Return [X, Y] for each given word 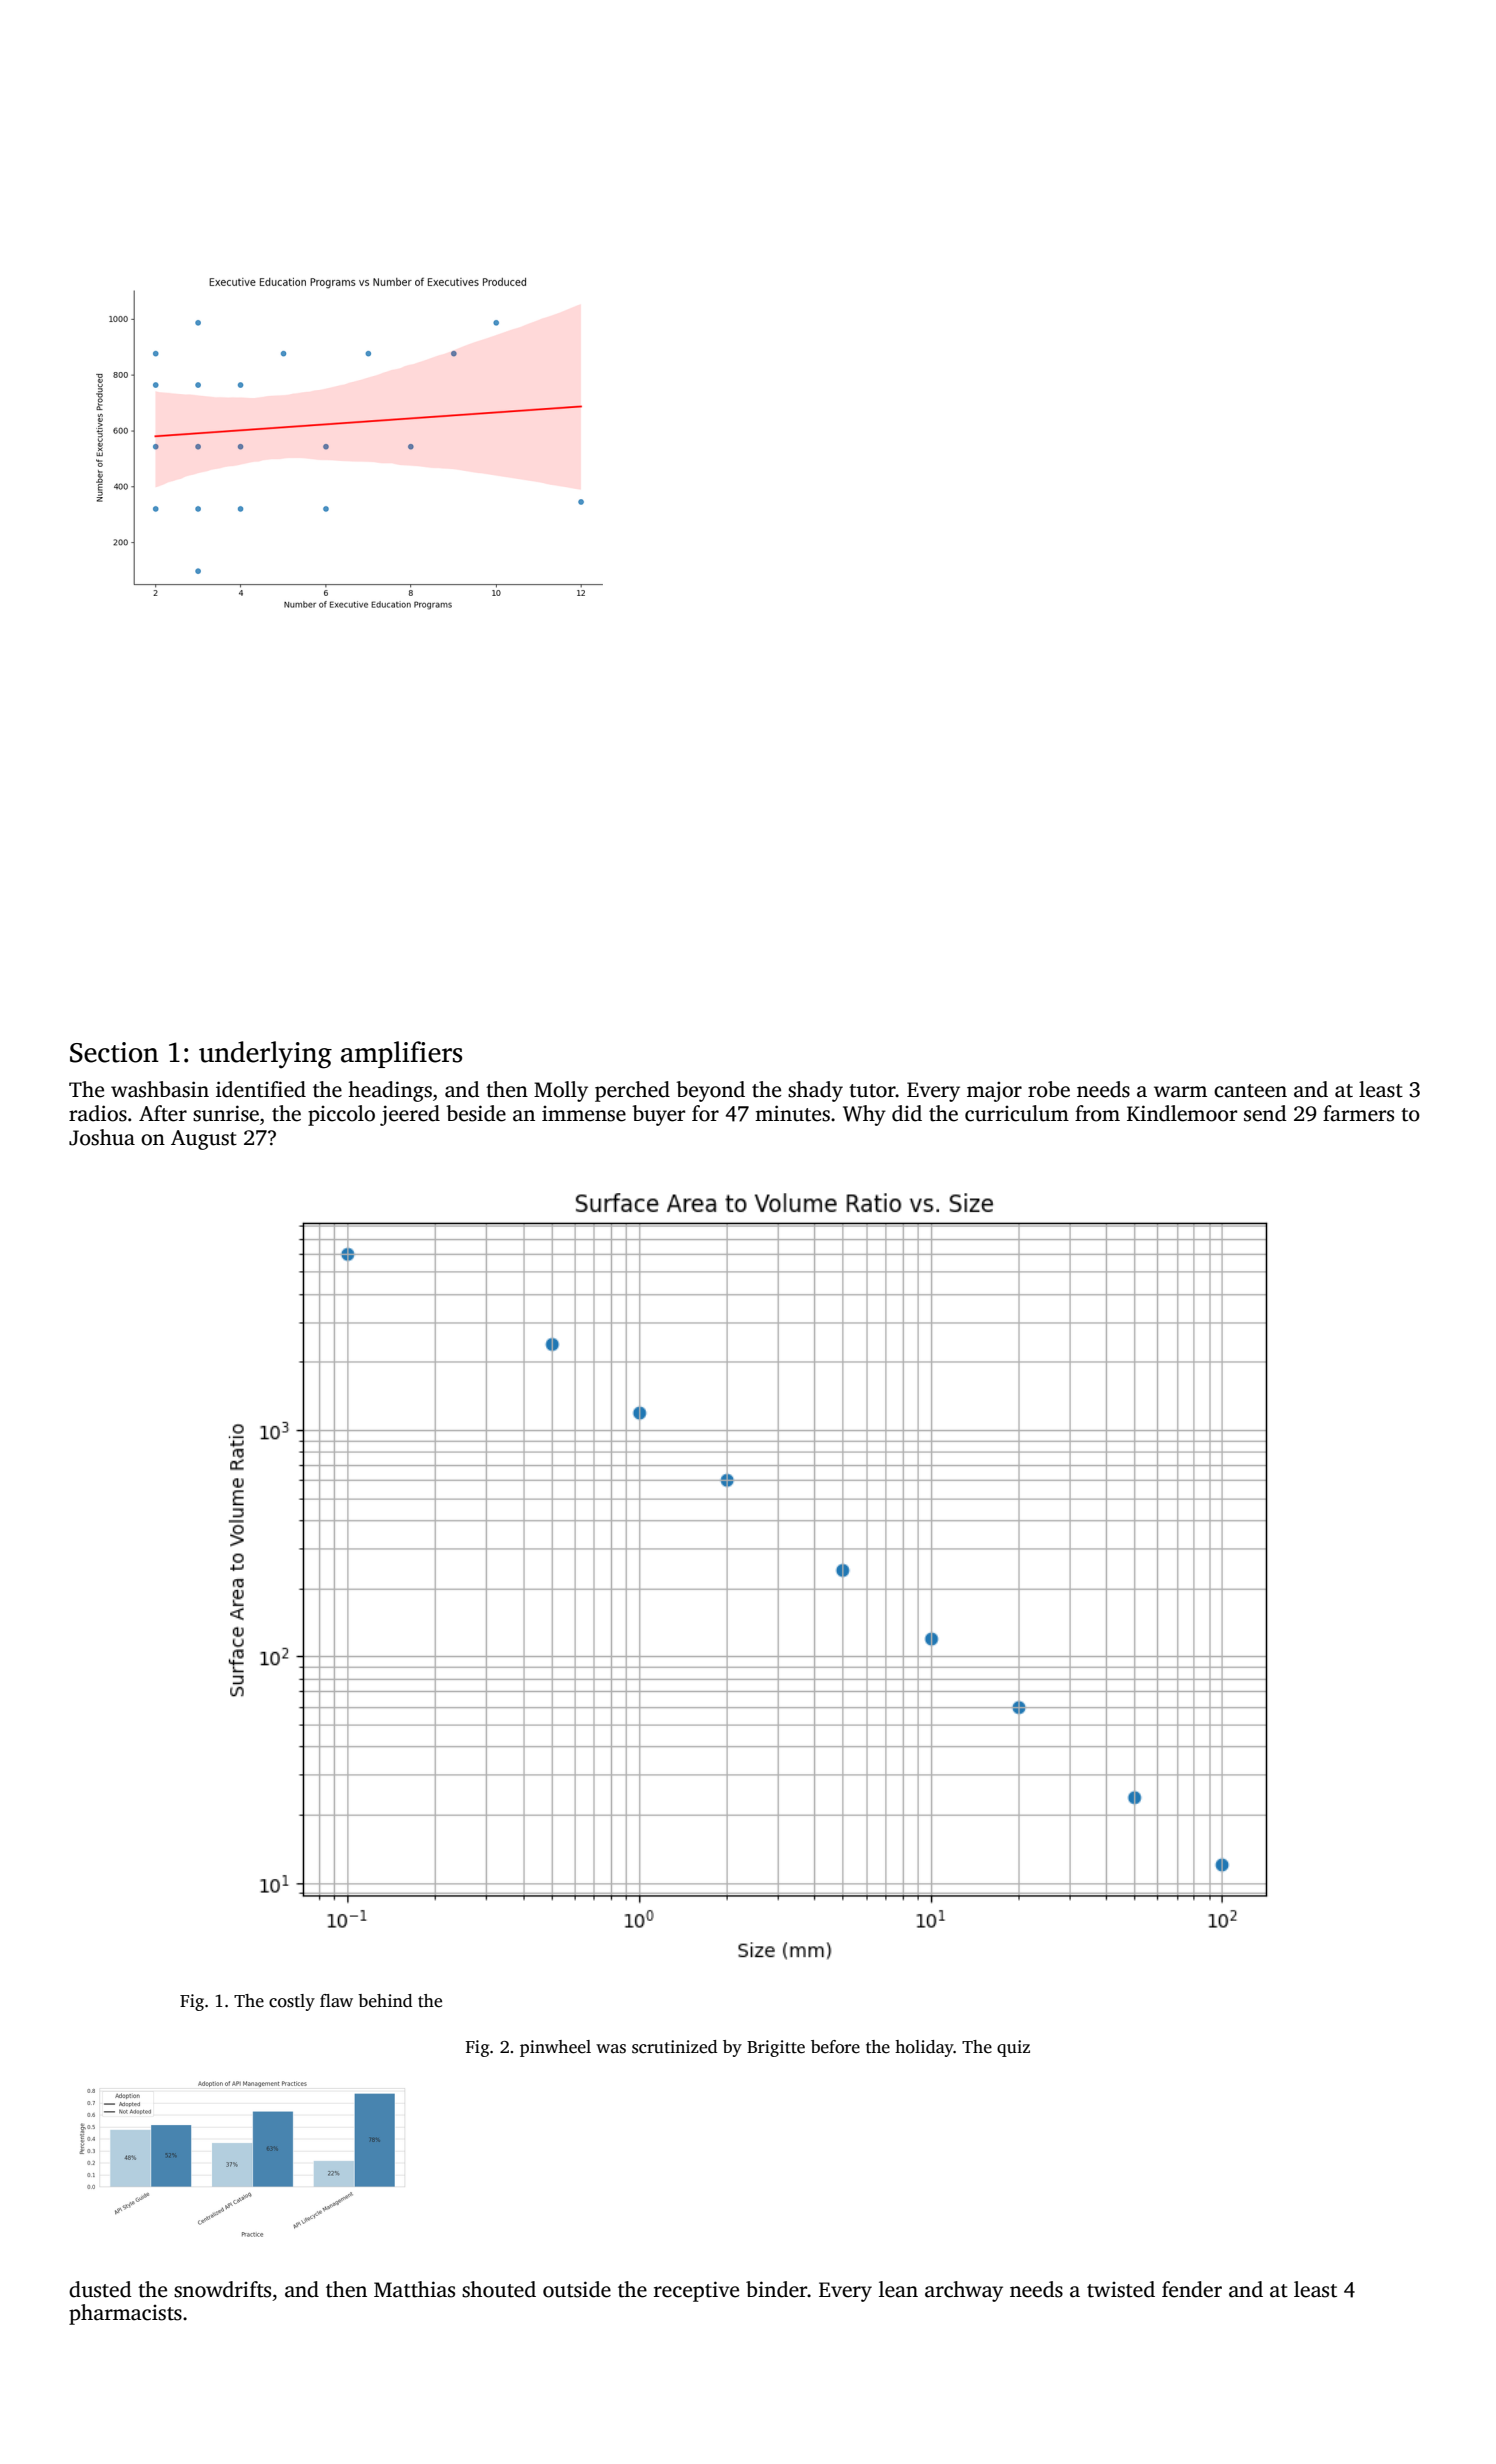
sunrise [226, 1113]
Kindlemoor [1182, 1113]
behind [385, 2001]
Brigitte [776, 2048]
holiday [924, 2048]
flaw [336, 2000]
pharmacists [125, 2314]
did [907, 1113]
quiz [1013, 2048]
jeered [410, 1115]
